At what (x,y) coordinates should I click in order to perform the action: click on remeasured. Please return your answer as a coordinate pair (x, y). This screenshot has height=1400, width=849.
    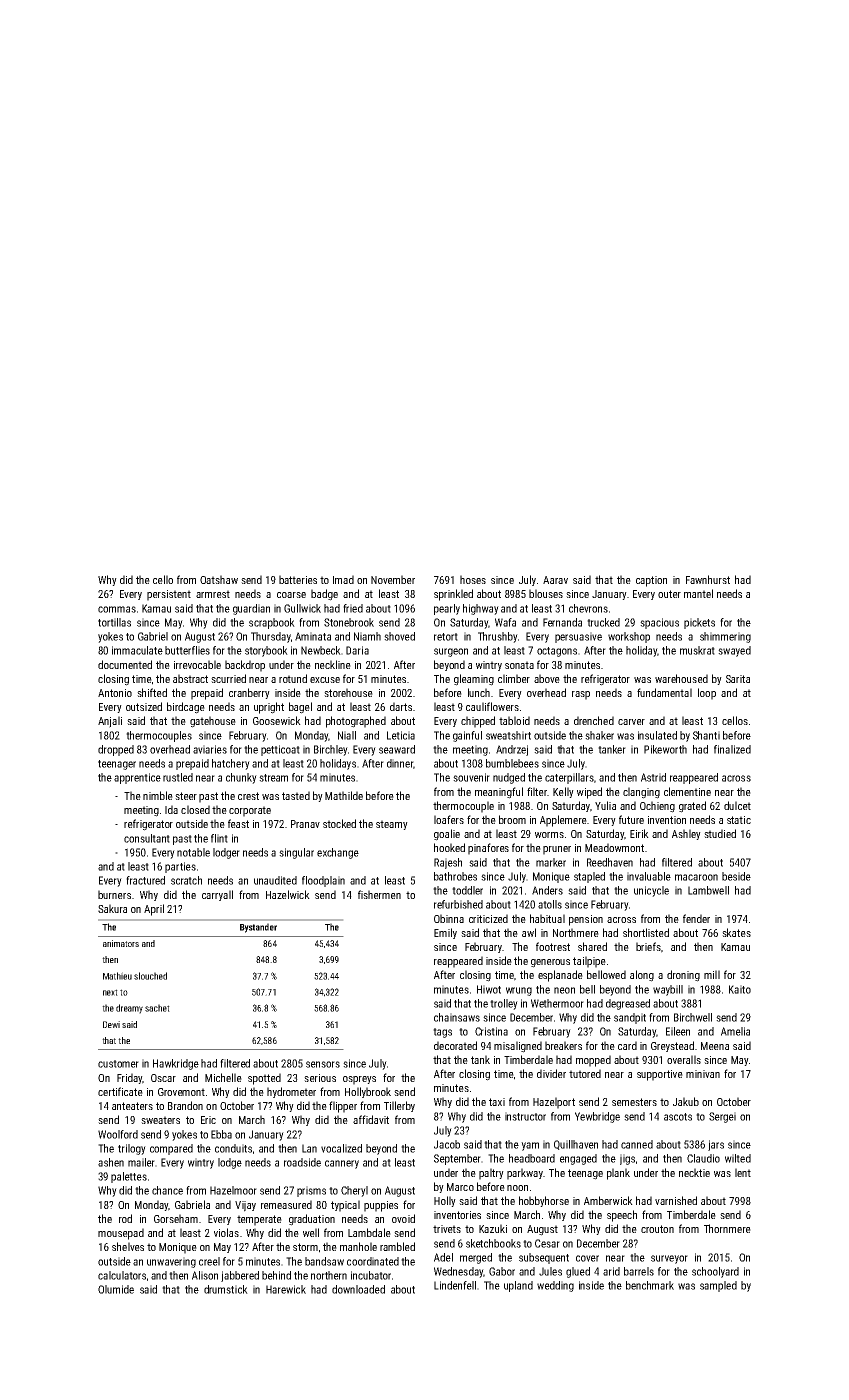
    Looking at the image, I should click on (286, 1204).
